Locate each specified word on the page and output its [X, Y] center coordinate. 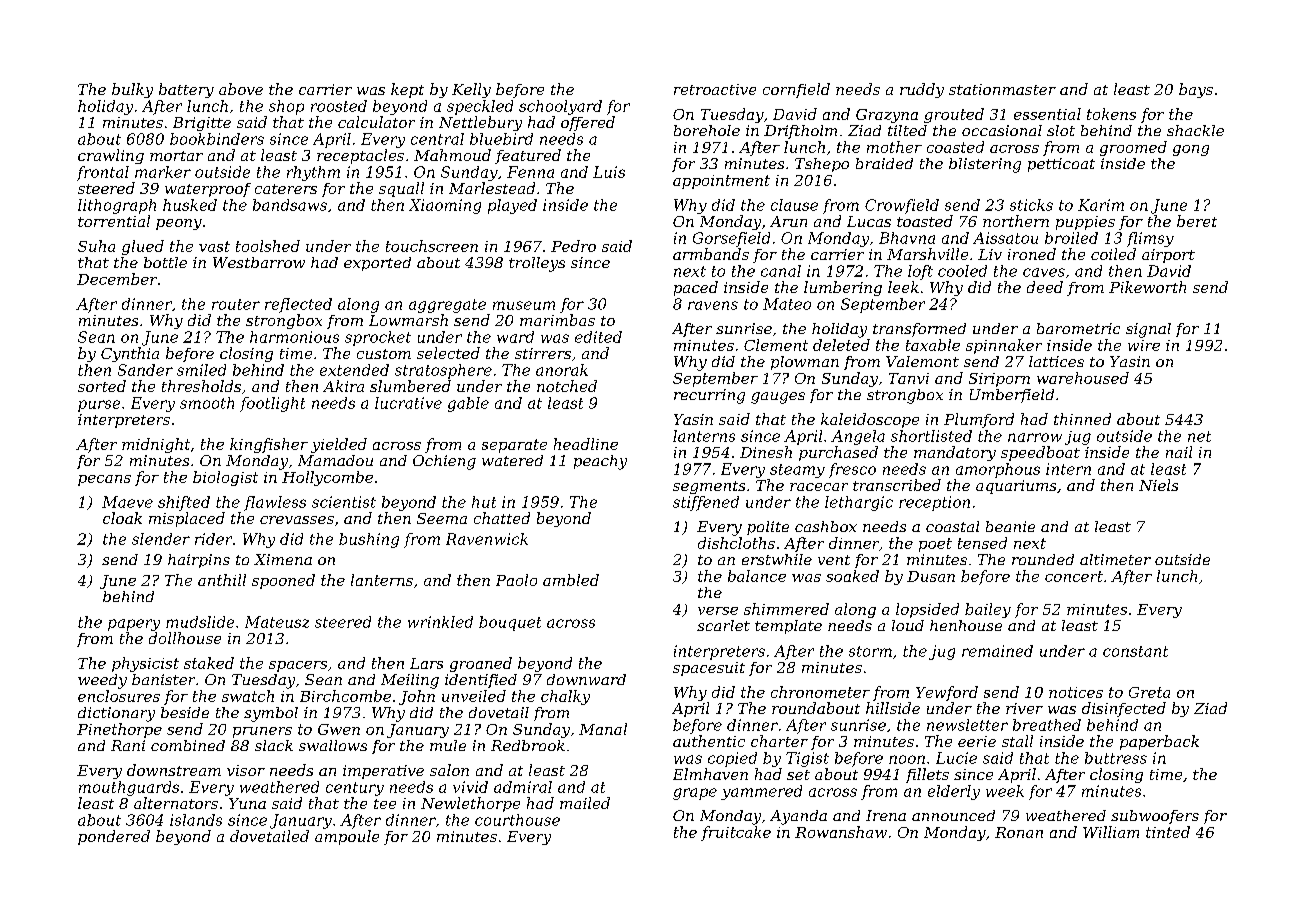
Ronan [1019, 832]
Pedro [573, 246]
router [236, 304]
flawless [275, 503]
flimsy [1150, 239]
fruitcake [736, 833]
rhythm [313, 173]
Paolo [516, 580]
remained [997, 651]
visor [246, 770]
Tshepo [822, 165]
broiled [1071, 238]
